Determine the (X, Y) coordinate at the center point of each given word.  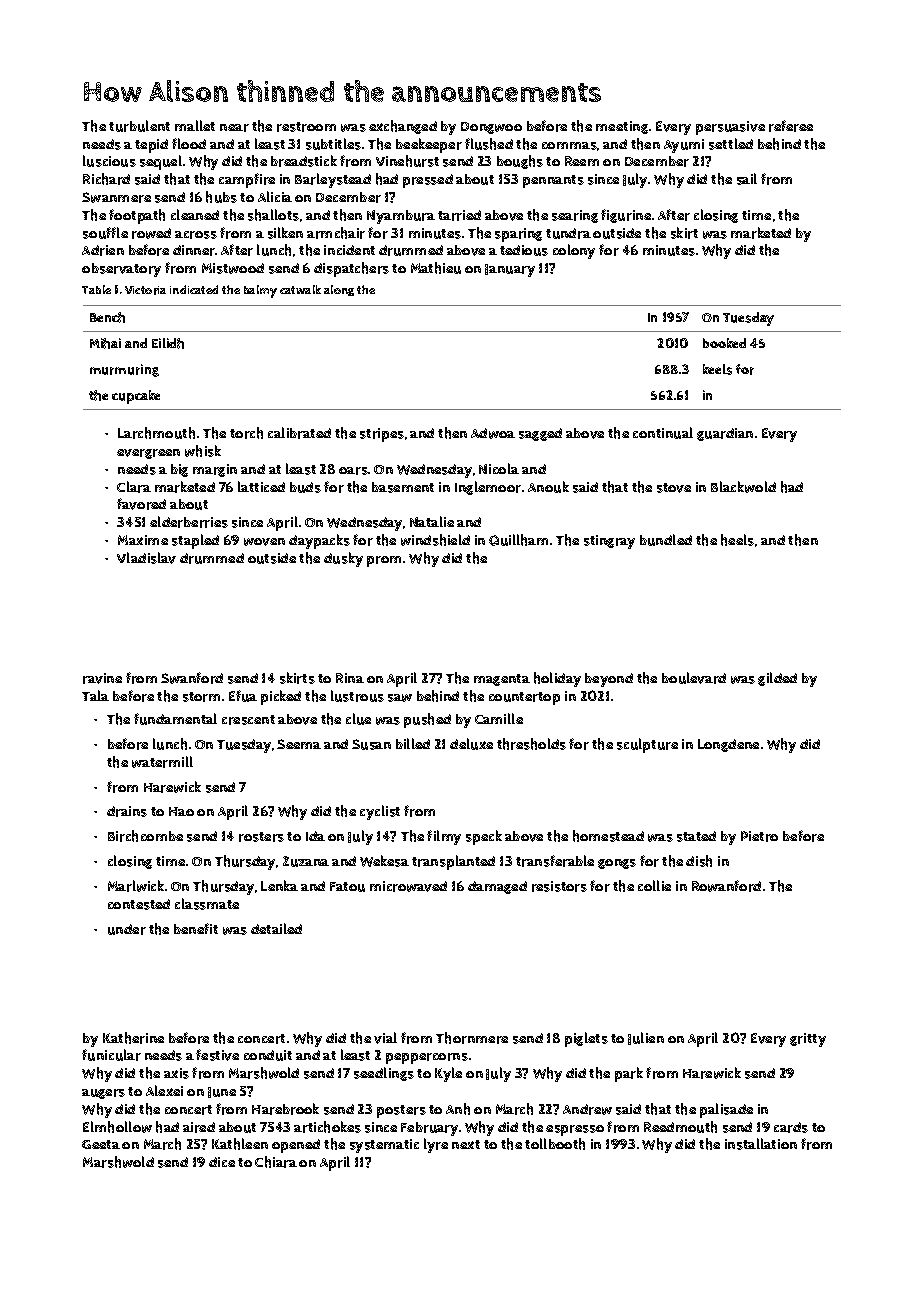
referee (791, 126)
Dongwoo (491, 128)
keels (717, 369)
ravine (102, 678)
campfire (247, 180)
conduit (268, 1055)
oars (353, 471)
